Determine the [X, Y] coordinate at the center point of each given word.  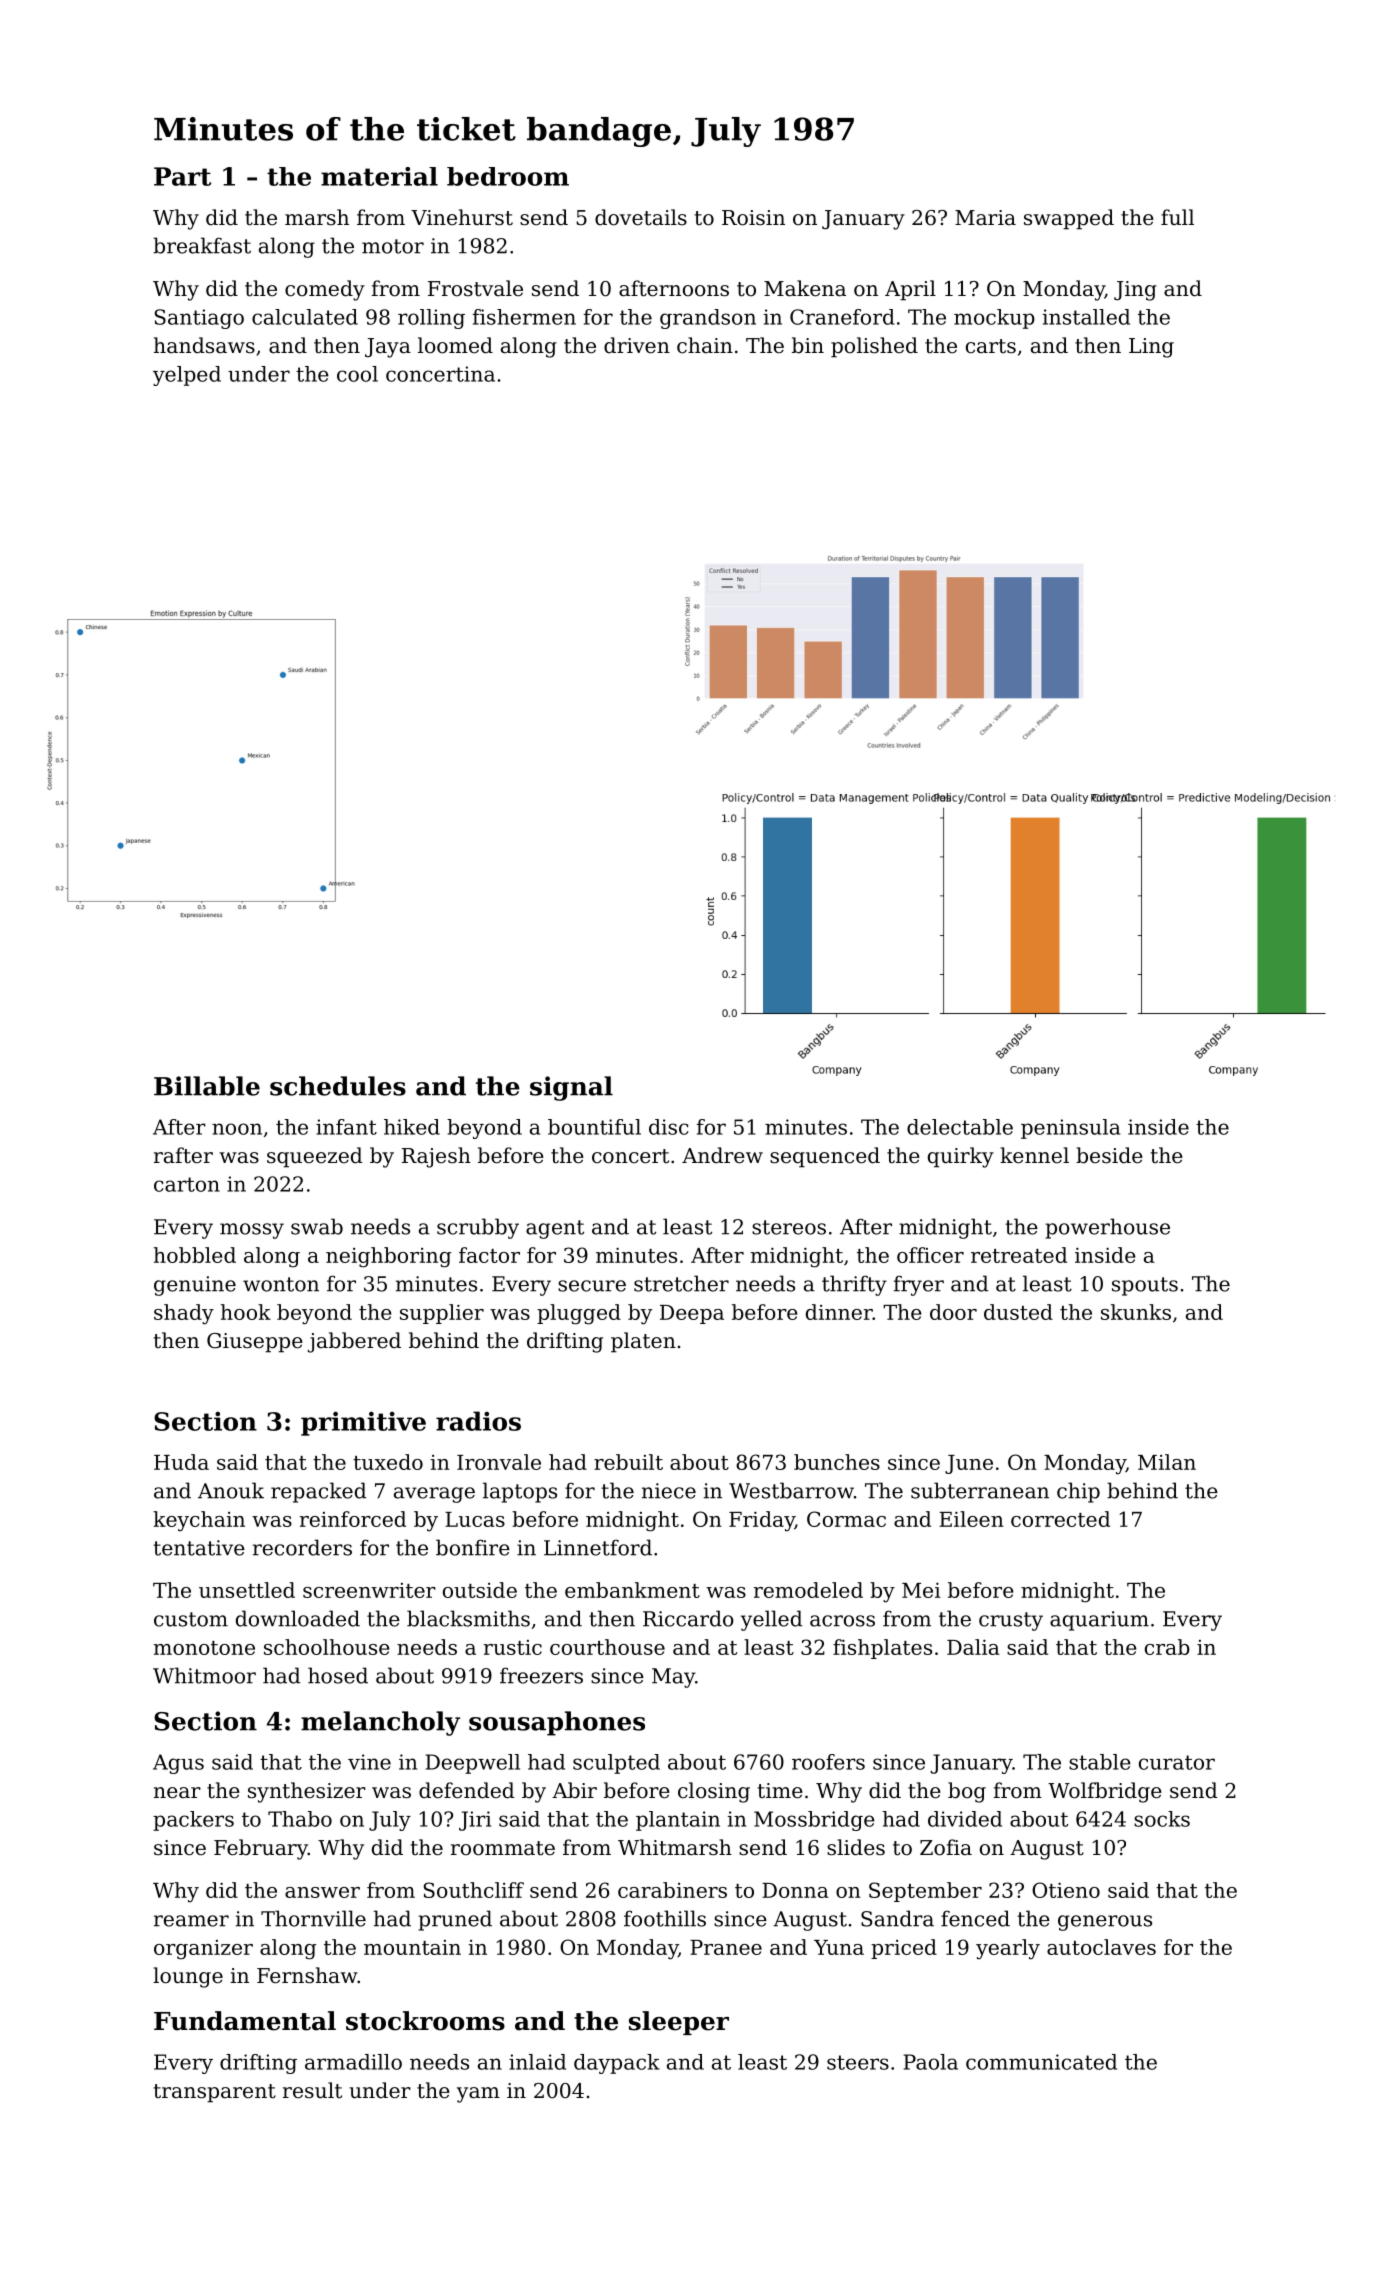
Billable [207, 1086]
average [434, 1495]
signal [571, 1088]
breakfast [202, 245]
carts [991, 346]
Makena [805, 288]
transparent [214, 2093]
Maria [985, 218]
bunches [837, 1462]
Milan [1167, 1462]
